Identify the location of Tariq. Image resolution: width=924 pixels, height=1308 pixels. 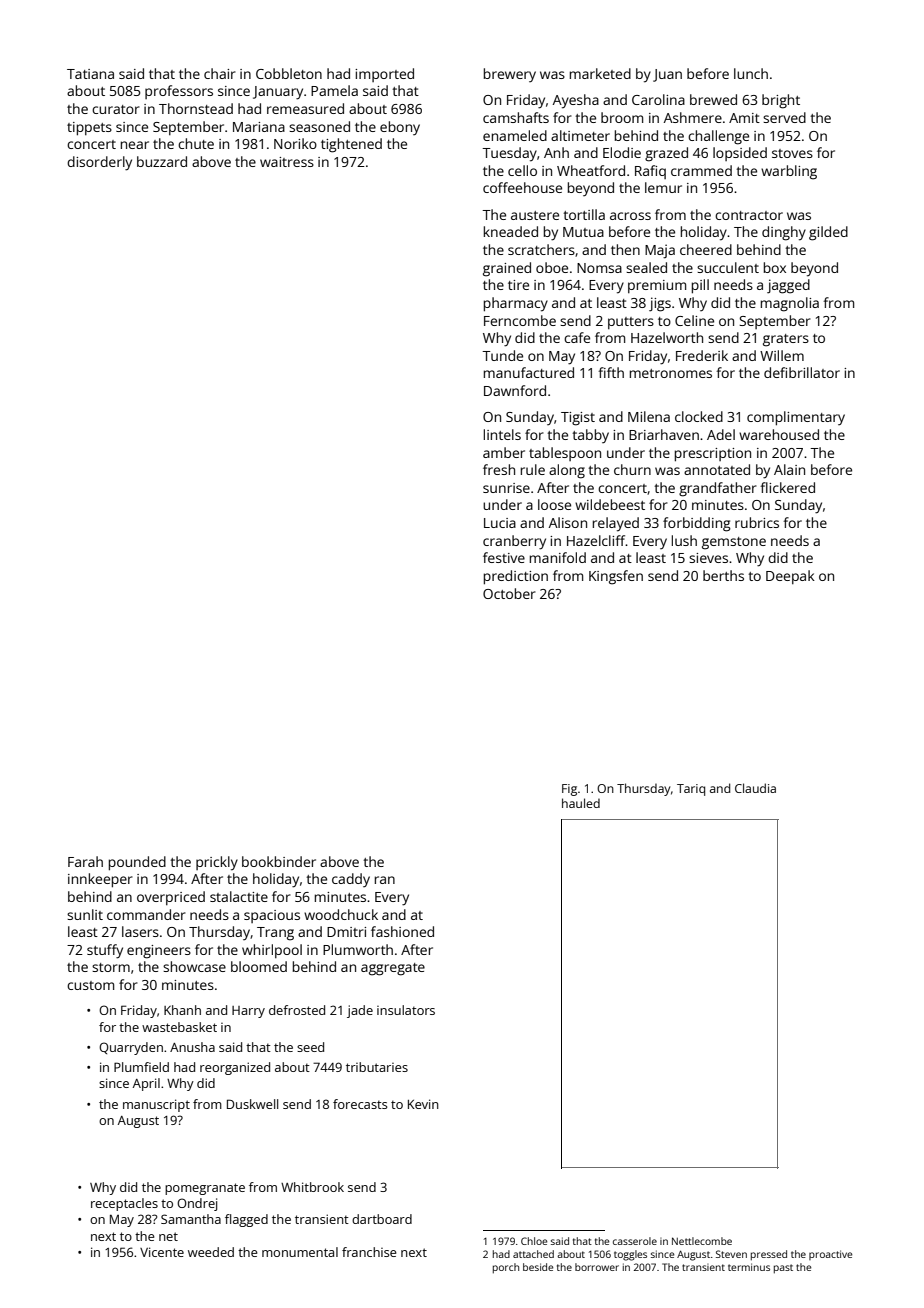
(691, 790).
